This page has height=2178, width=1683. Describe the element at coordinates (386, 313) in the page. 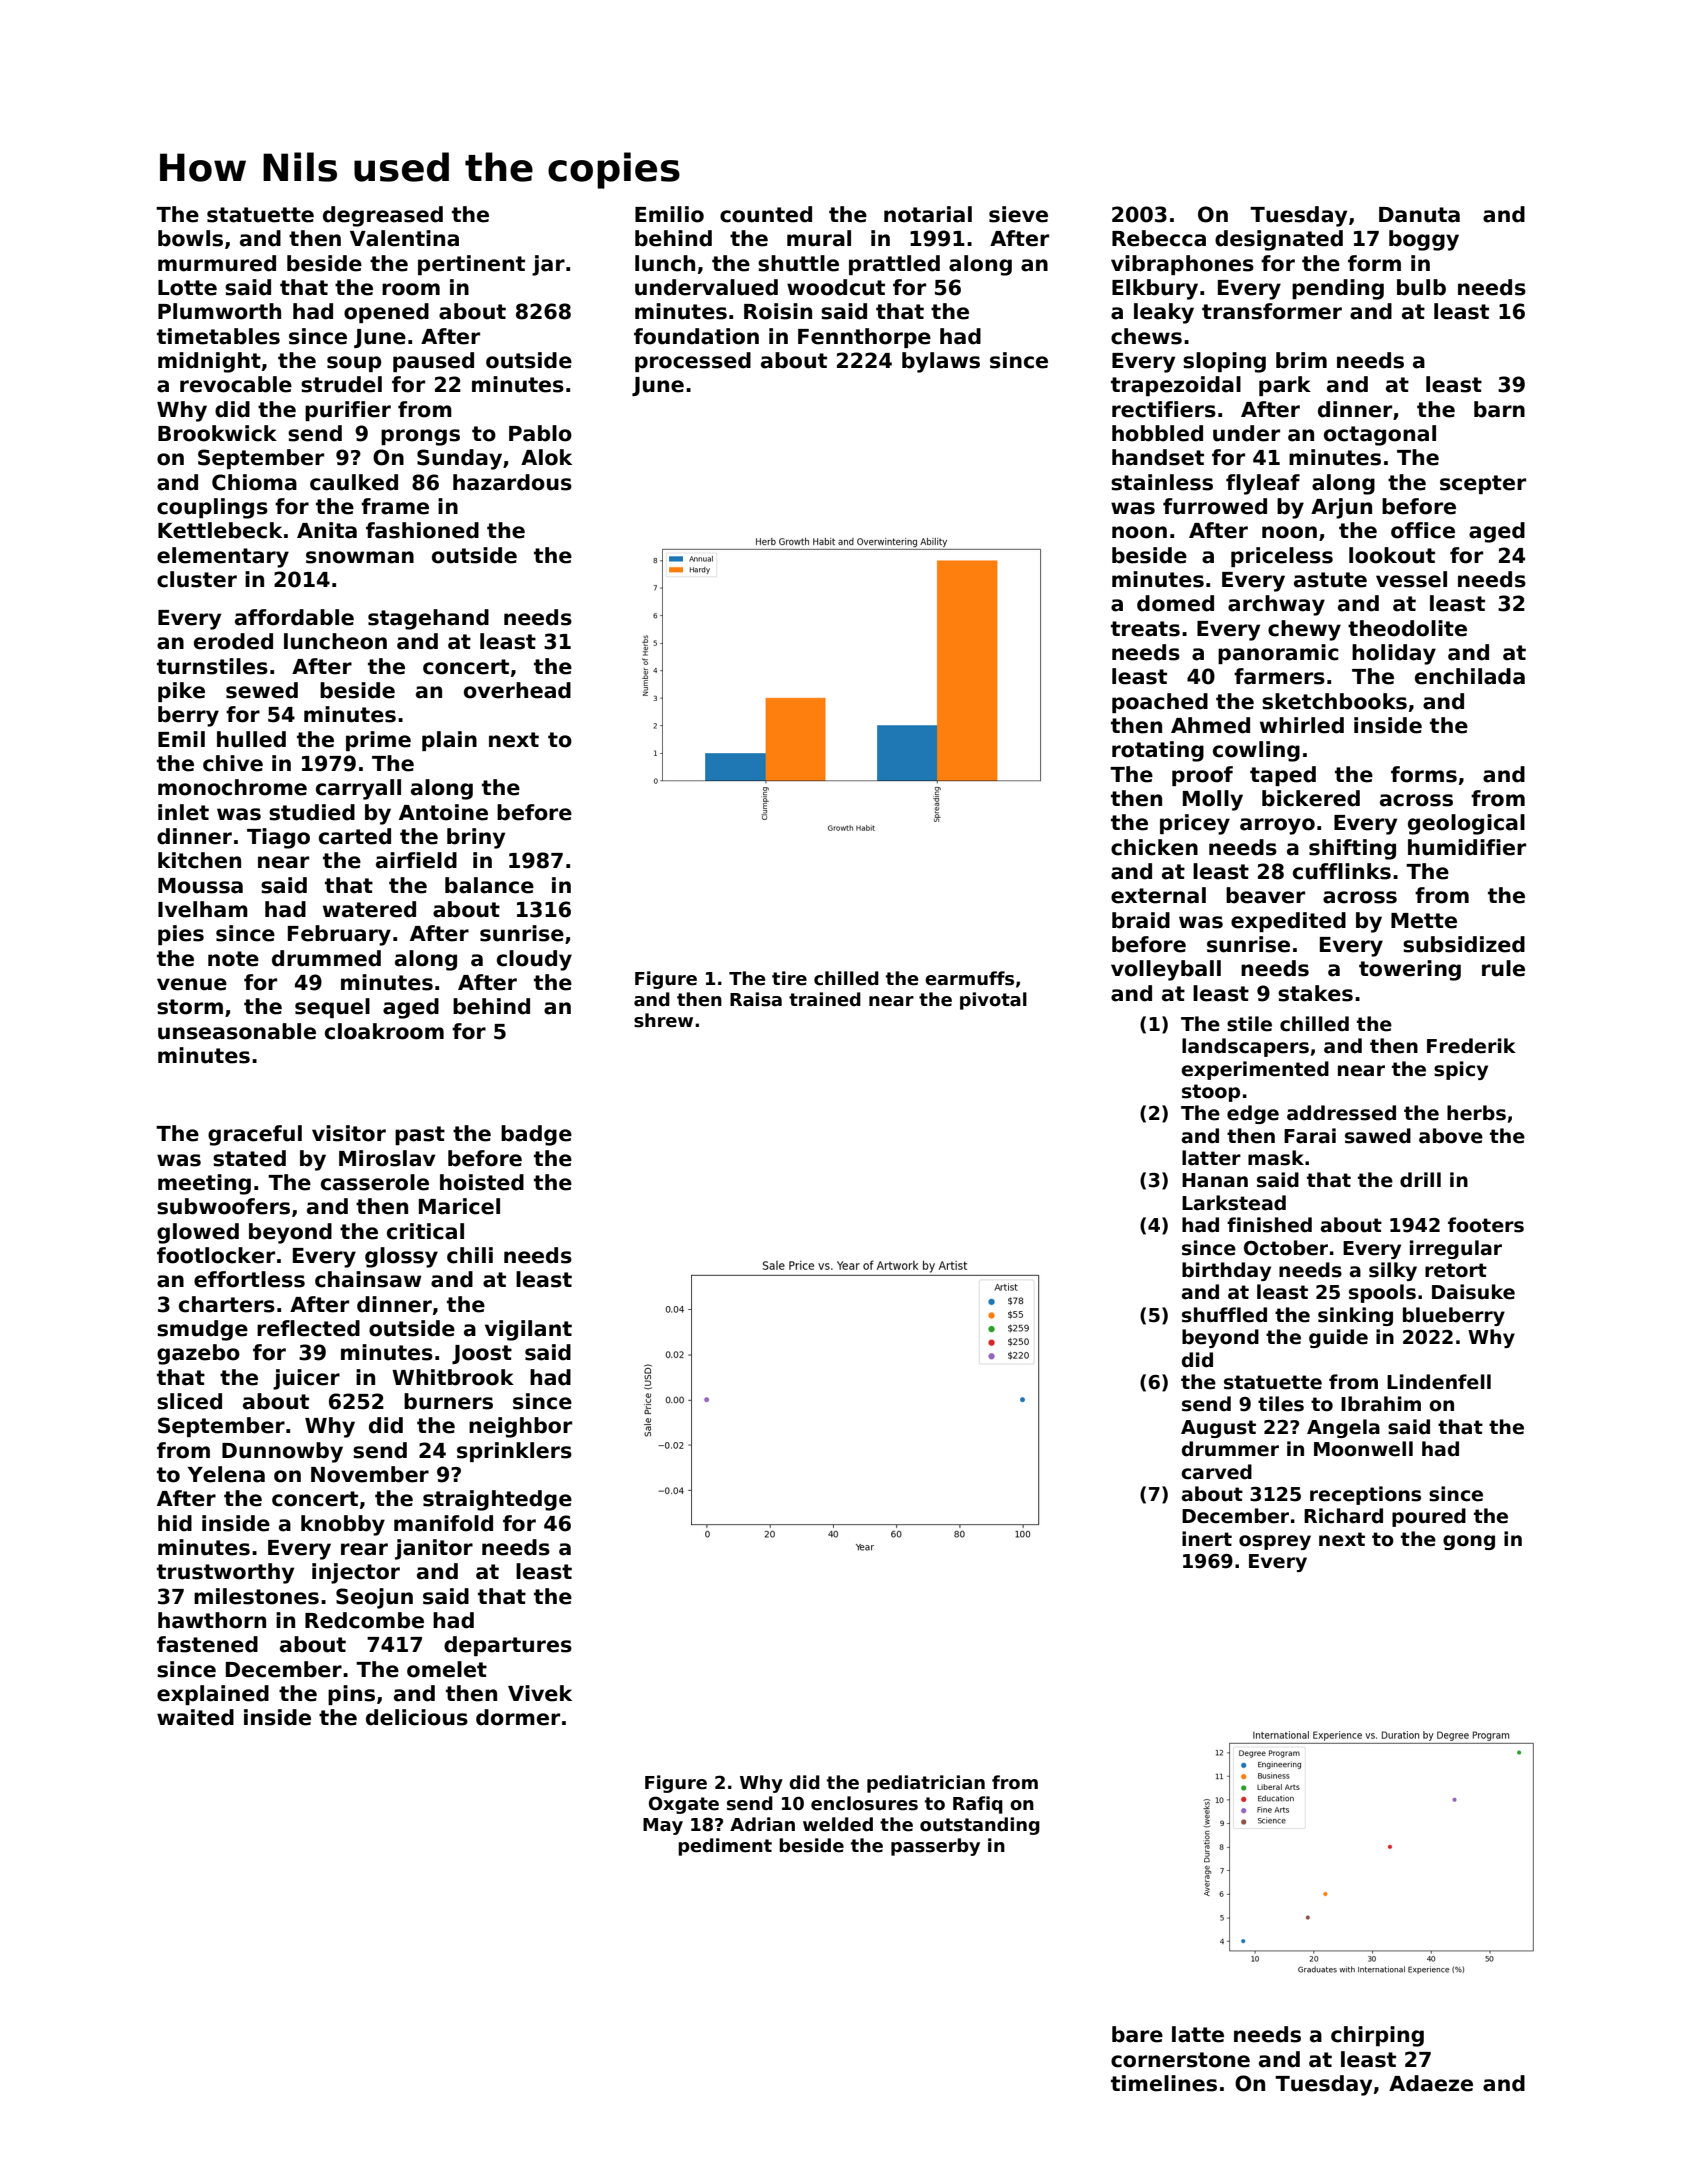

I see `opened` at that location.
